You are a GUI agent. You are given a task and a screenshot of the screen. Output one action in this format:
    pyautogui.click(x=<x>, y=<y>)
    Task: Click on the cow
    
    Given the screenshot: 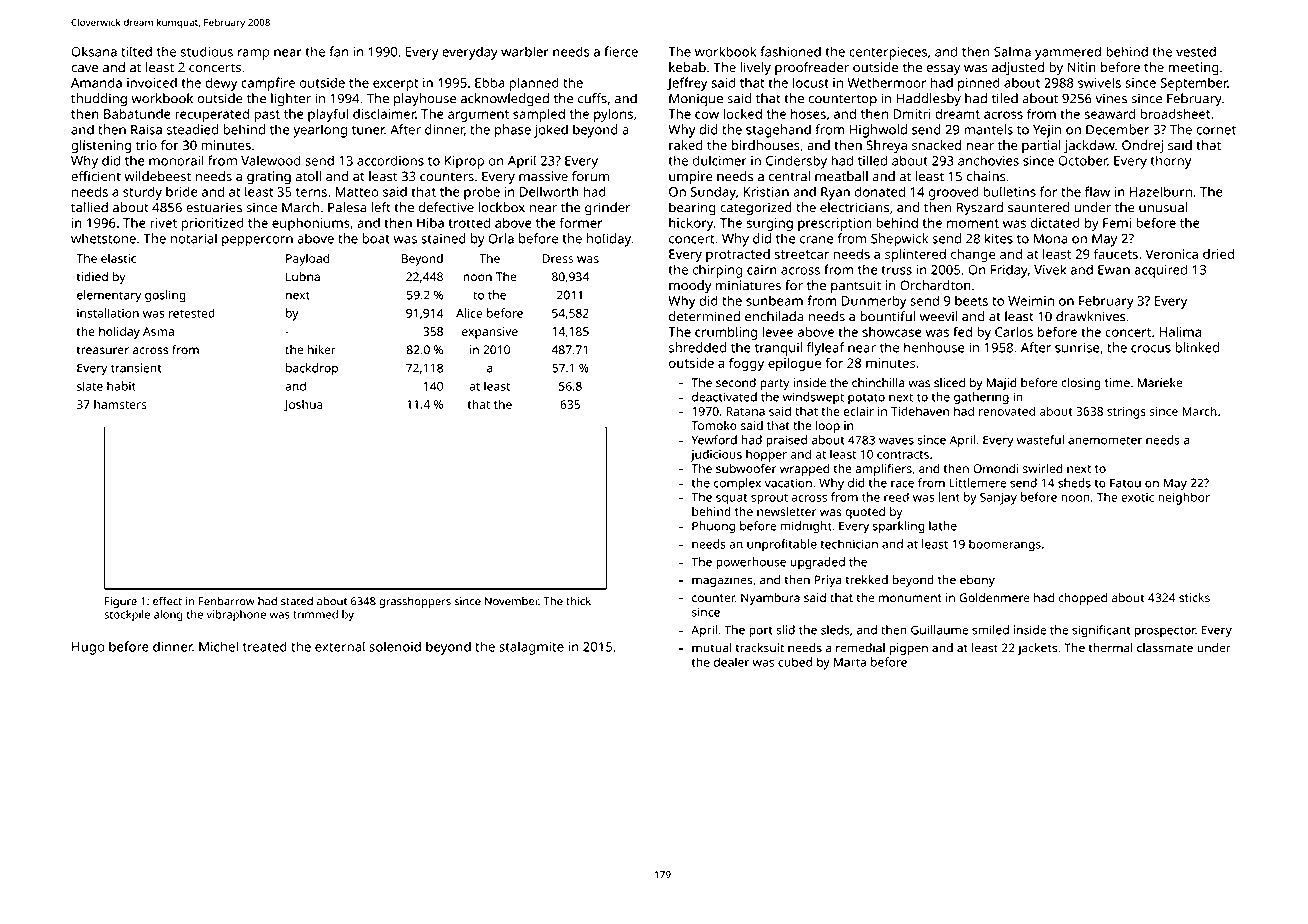 What is the action you would take?
    pyautogui.click(x=707, y=115)
